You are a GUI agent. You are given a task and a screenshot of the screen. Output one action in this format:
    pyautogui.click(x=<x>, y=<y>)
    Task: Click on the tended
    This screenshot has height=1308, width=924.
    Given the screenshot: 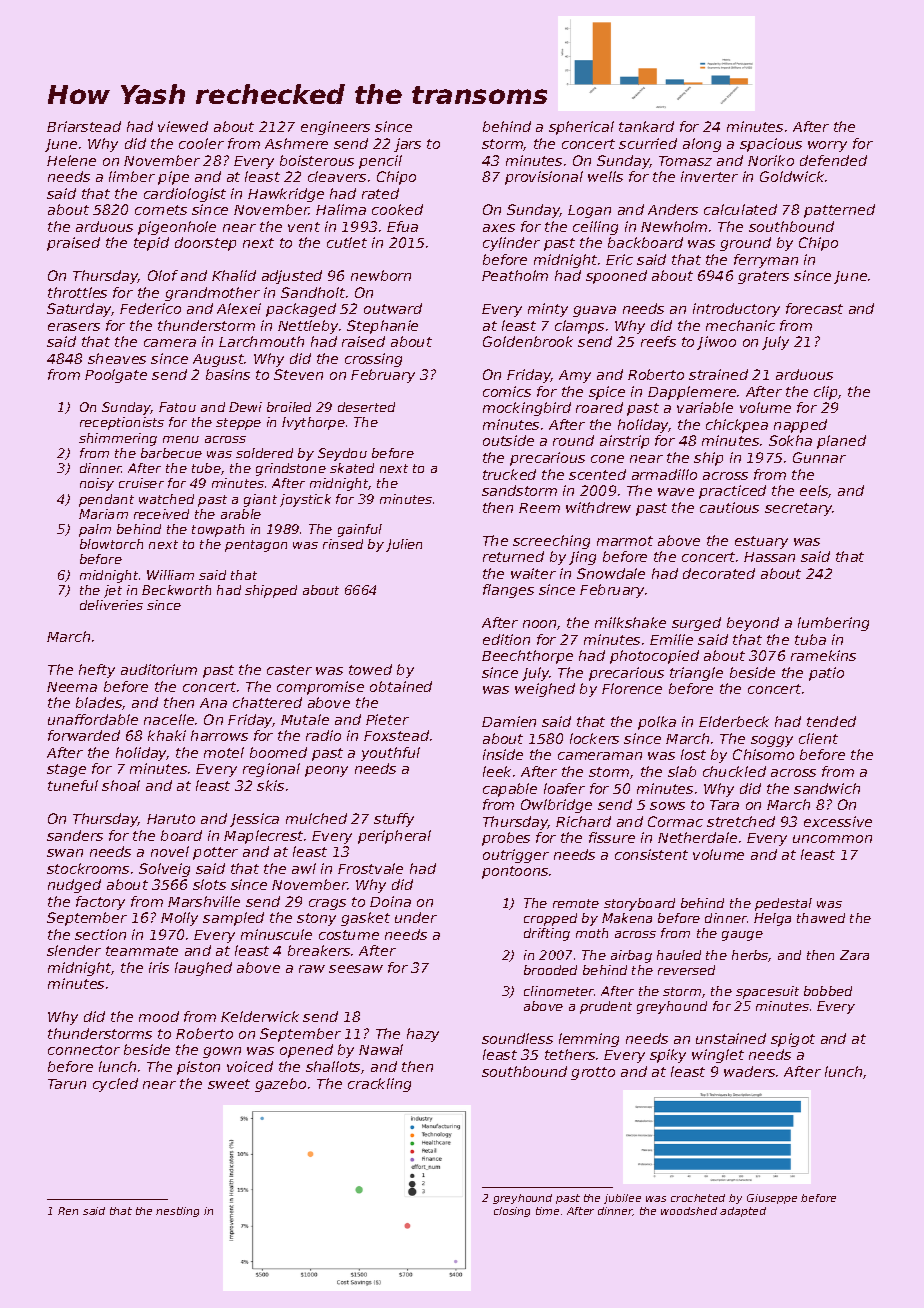 What is the action you would take?
    pyautogui.click(x=831, y=721)
